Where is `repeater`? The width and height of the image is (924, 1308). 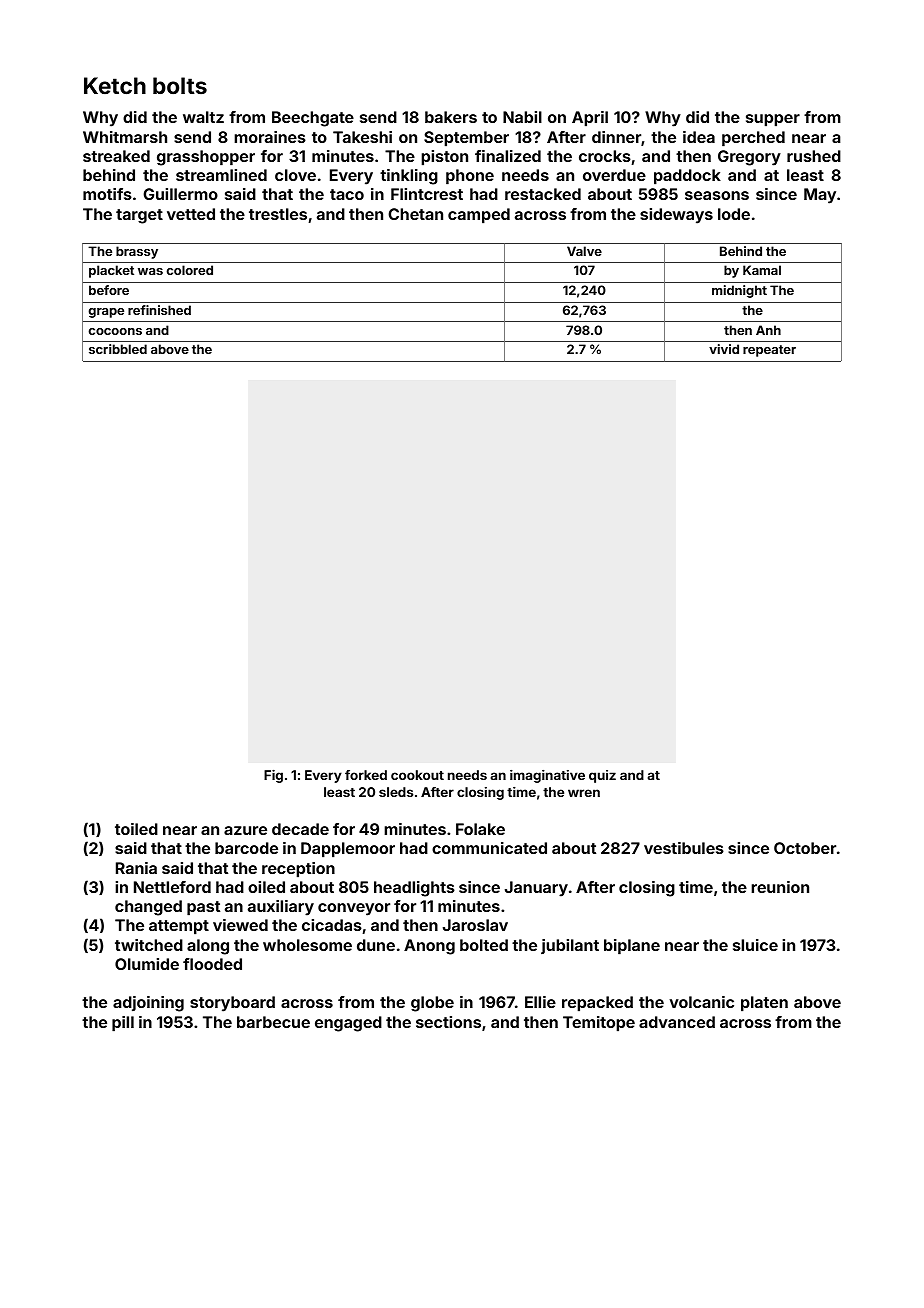
repeater is located at coordinates (769, 351).
